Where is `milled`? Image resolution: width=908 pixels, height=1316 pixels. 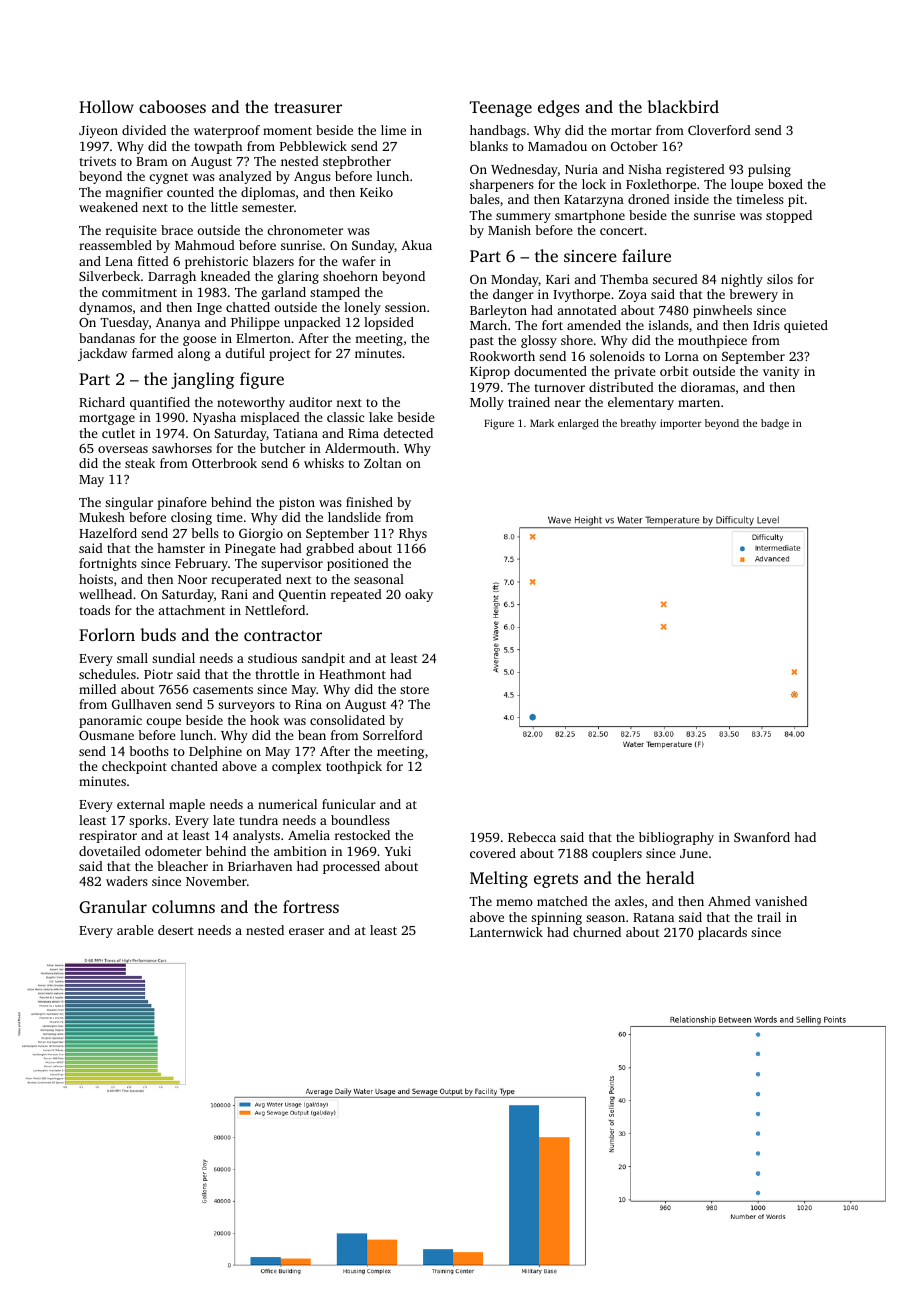 milled is located at coordinates (97, 689).
